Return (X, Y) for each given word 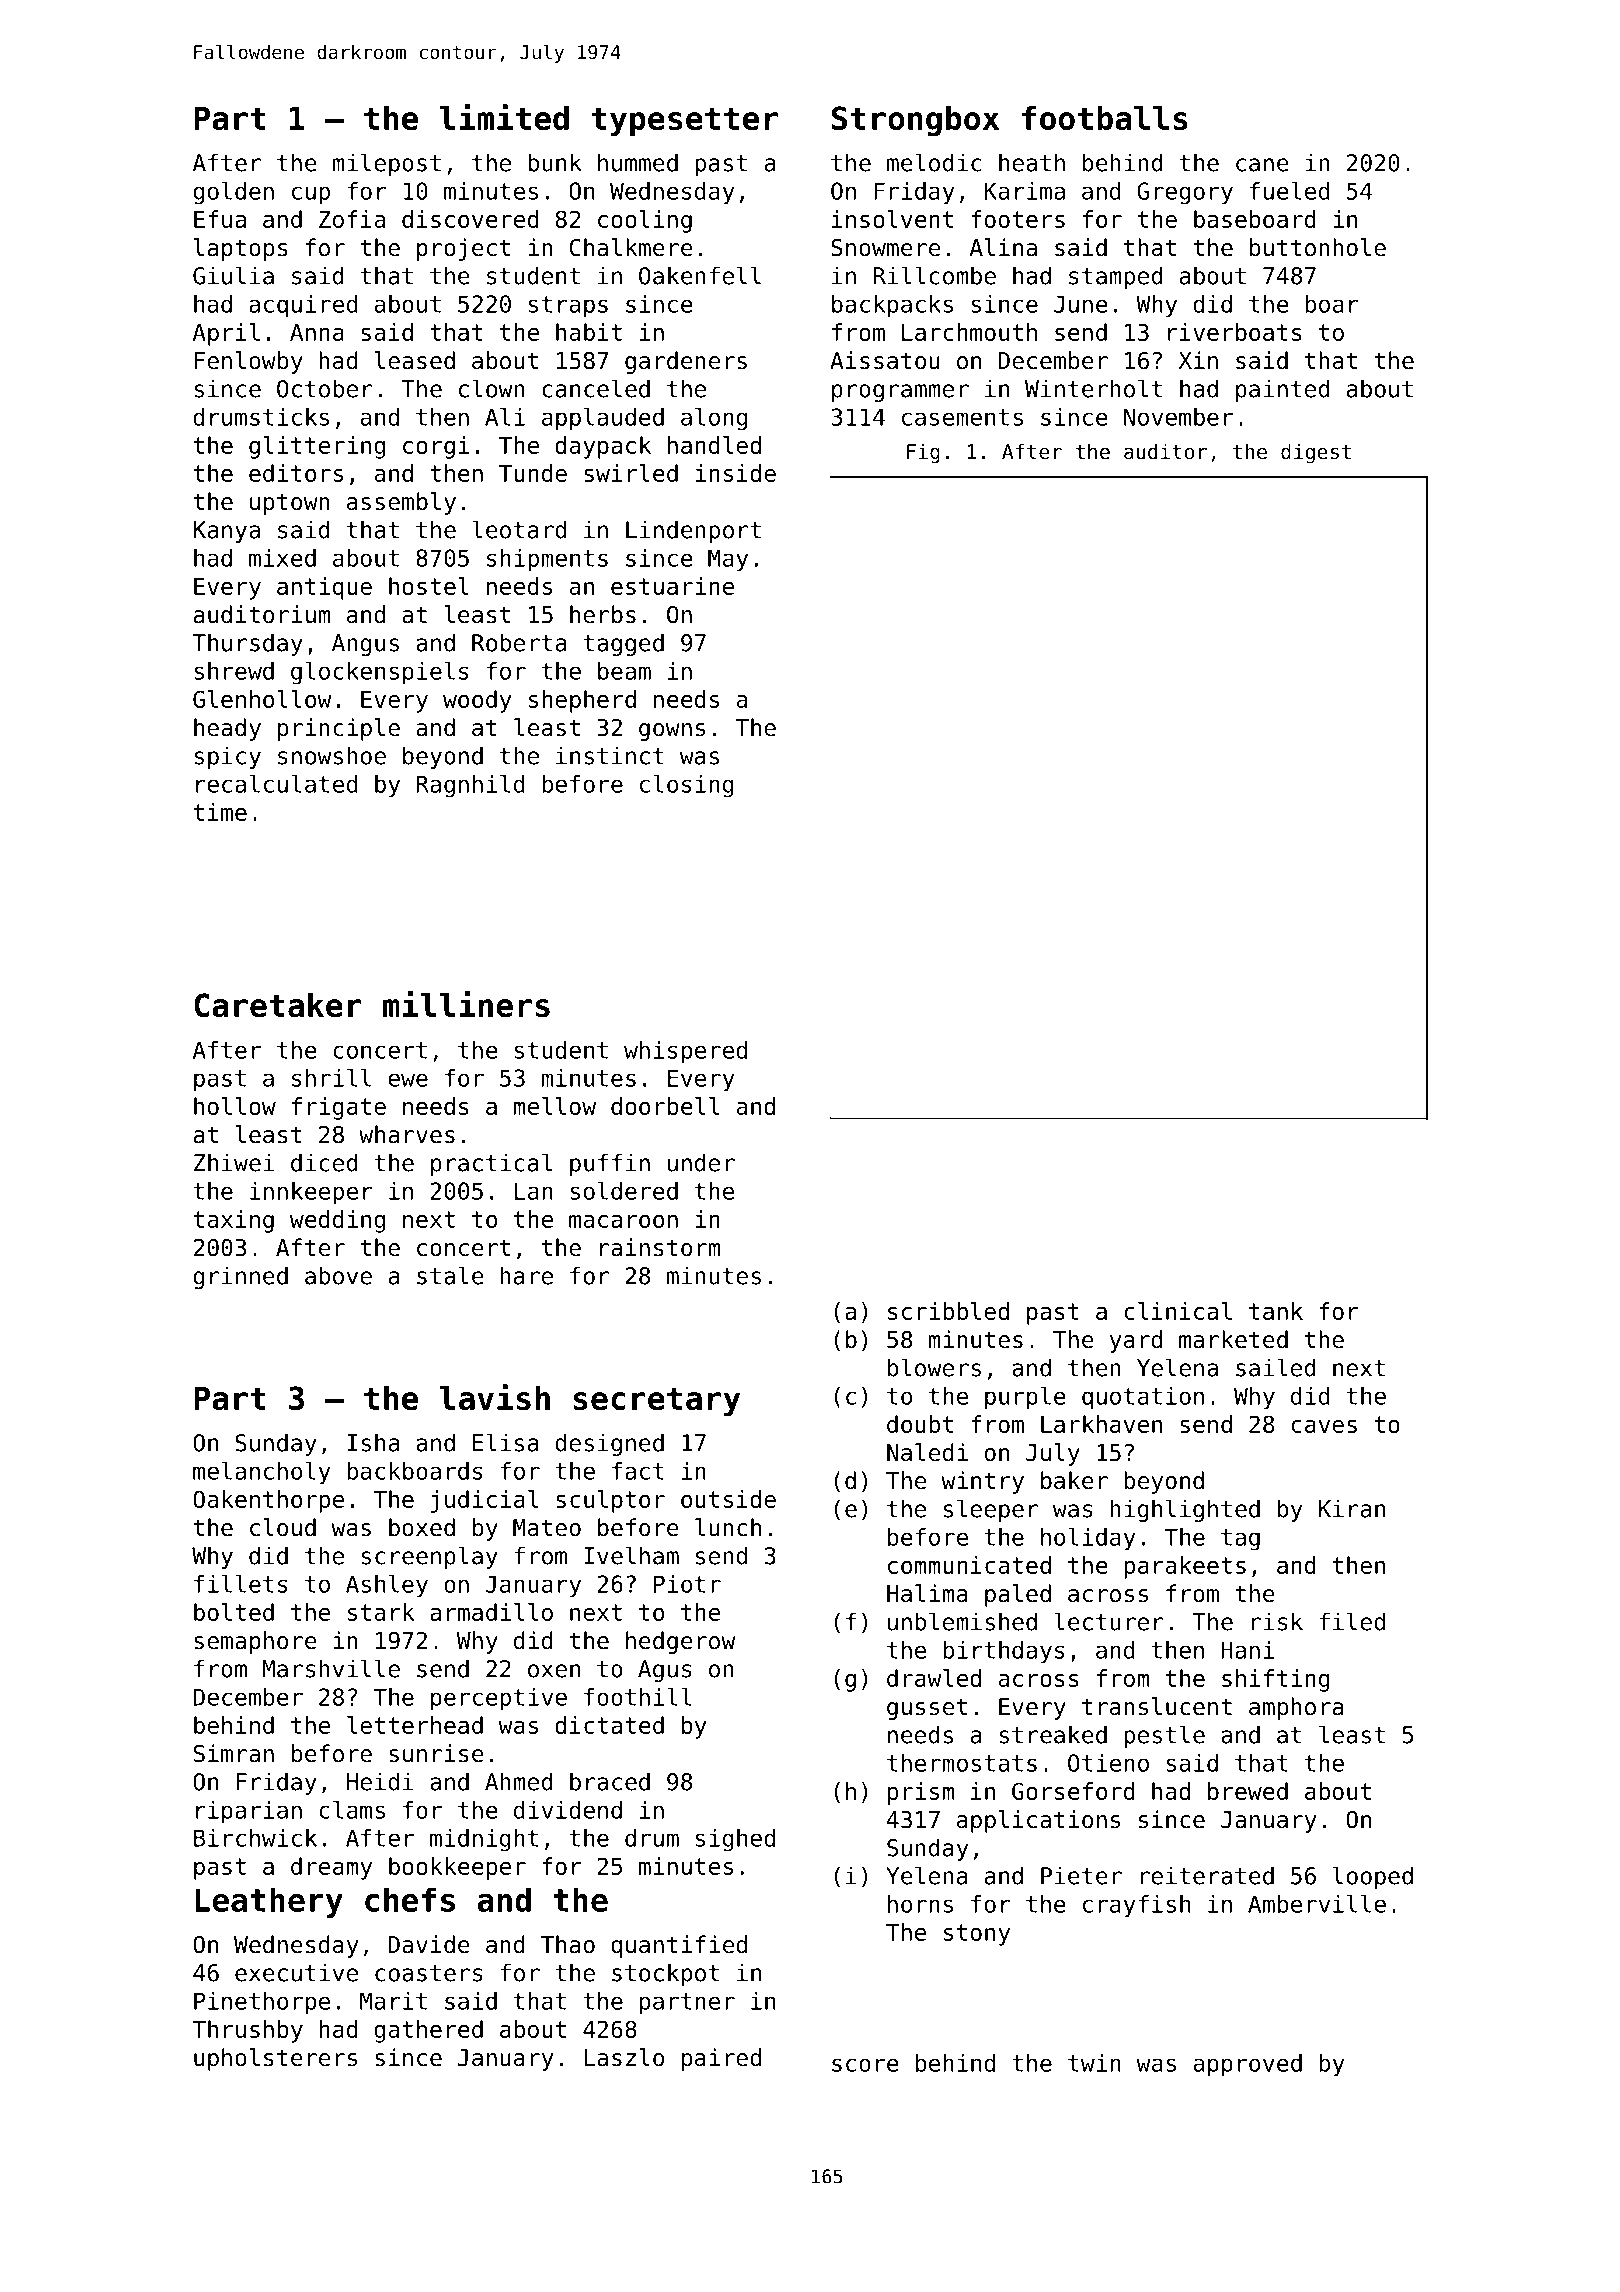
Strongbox (915, 121)
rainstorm (660, 1247)
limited (504, 117)
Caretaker (278, 1005)
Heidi (380, 1781)
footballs (1105, 118)
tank (1276, 1311)
